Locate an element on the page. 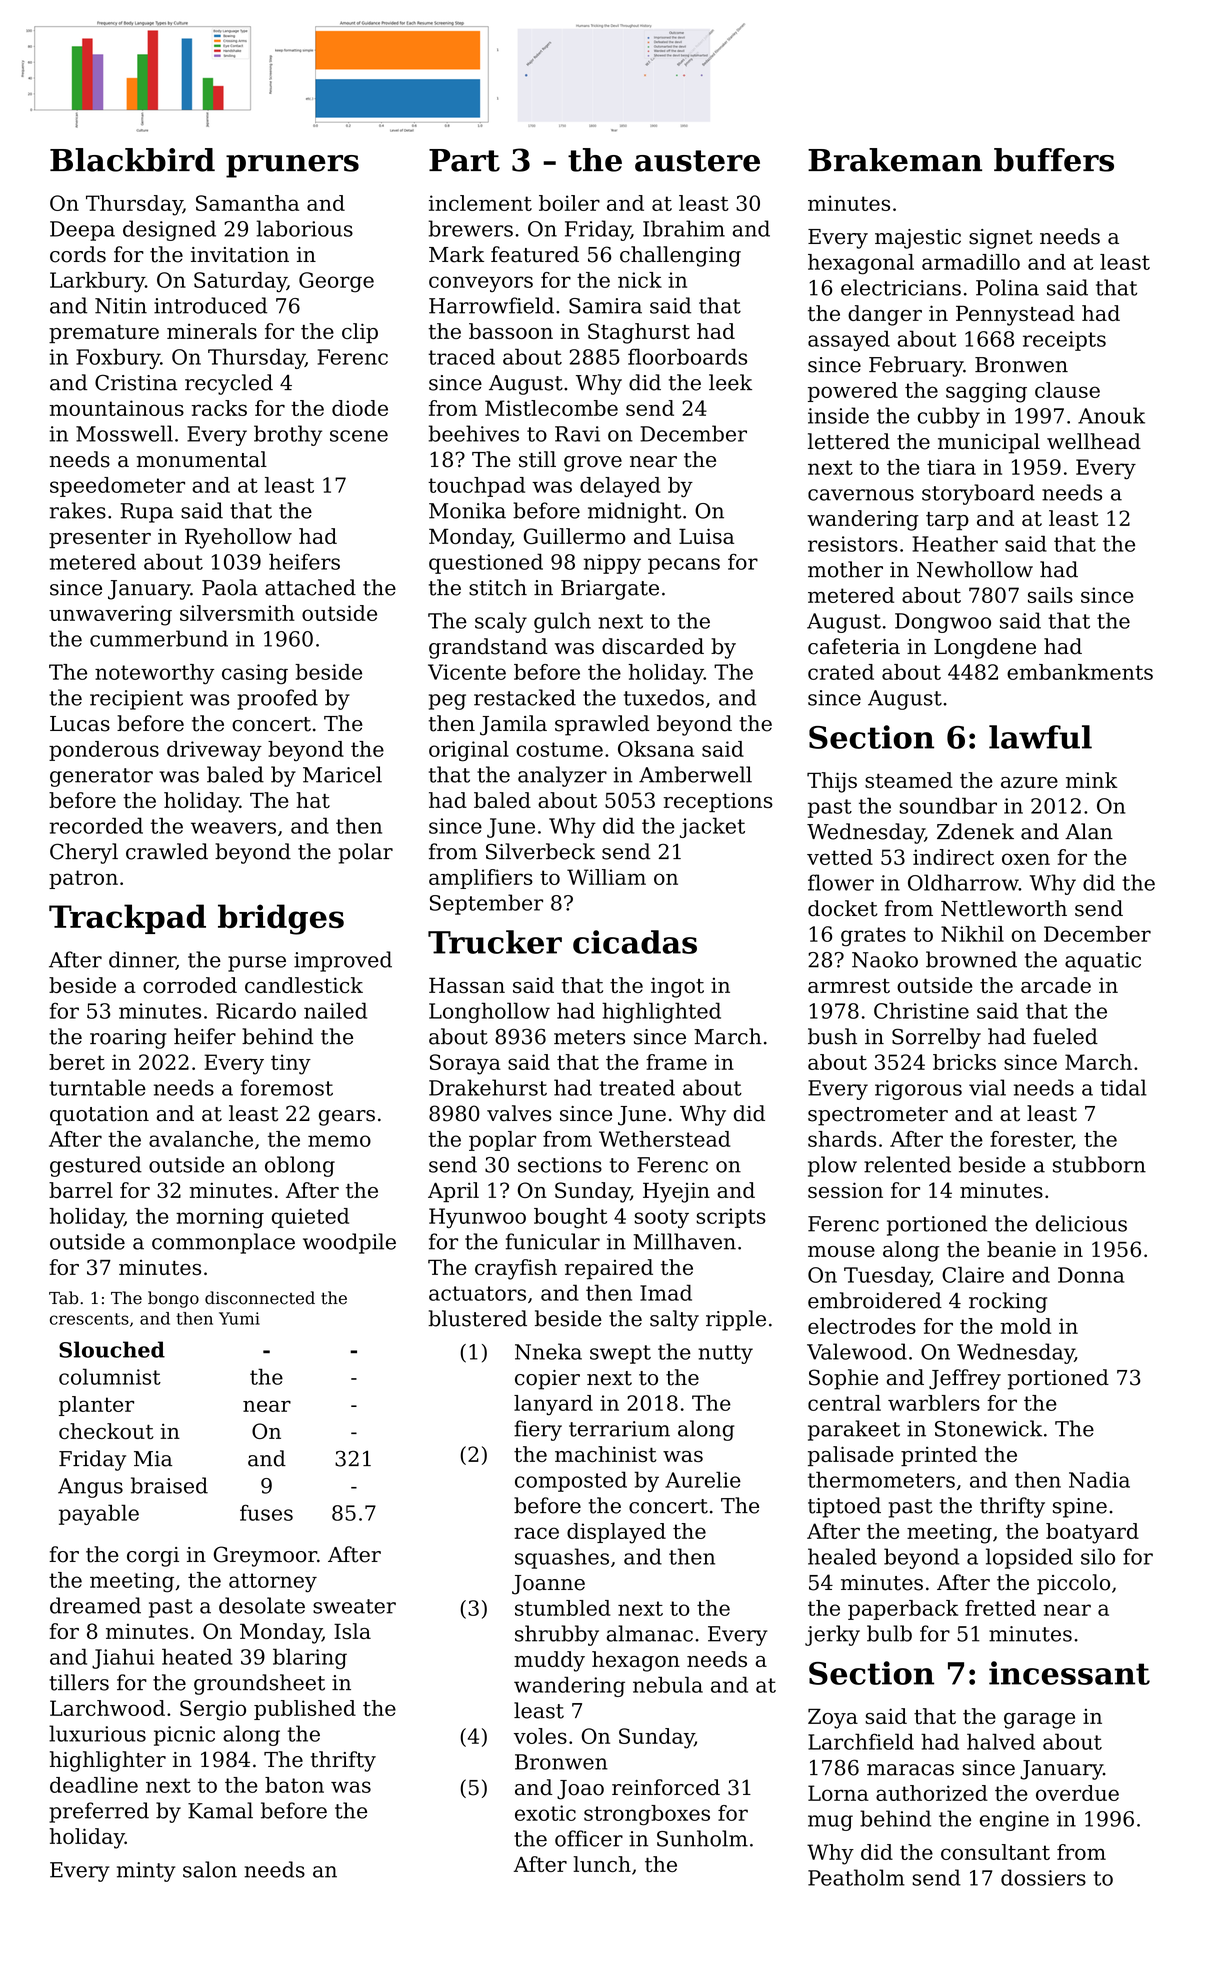  Sunholm is located at coordinates (702, 1838).
